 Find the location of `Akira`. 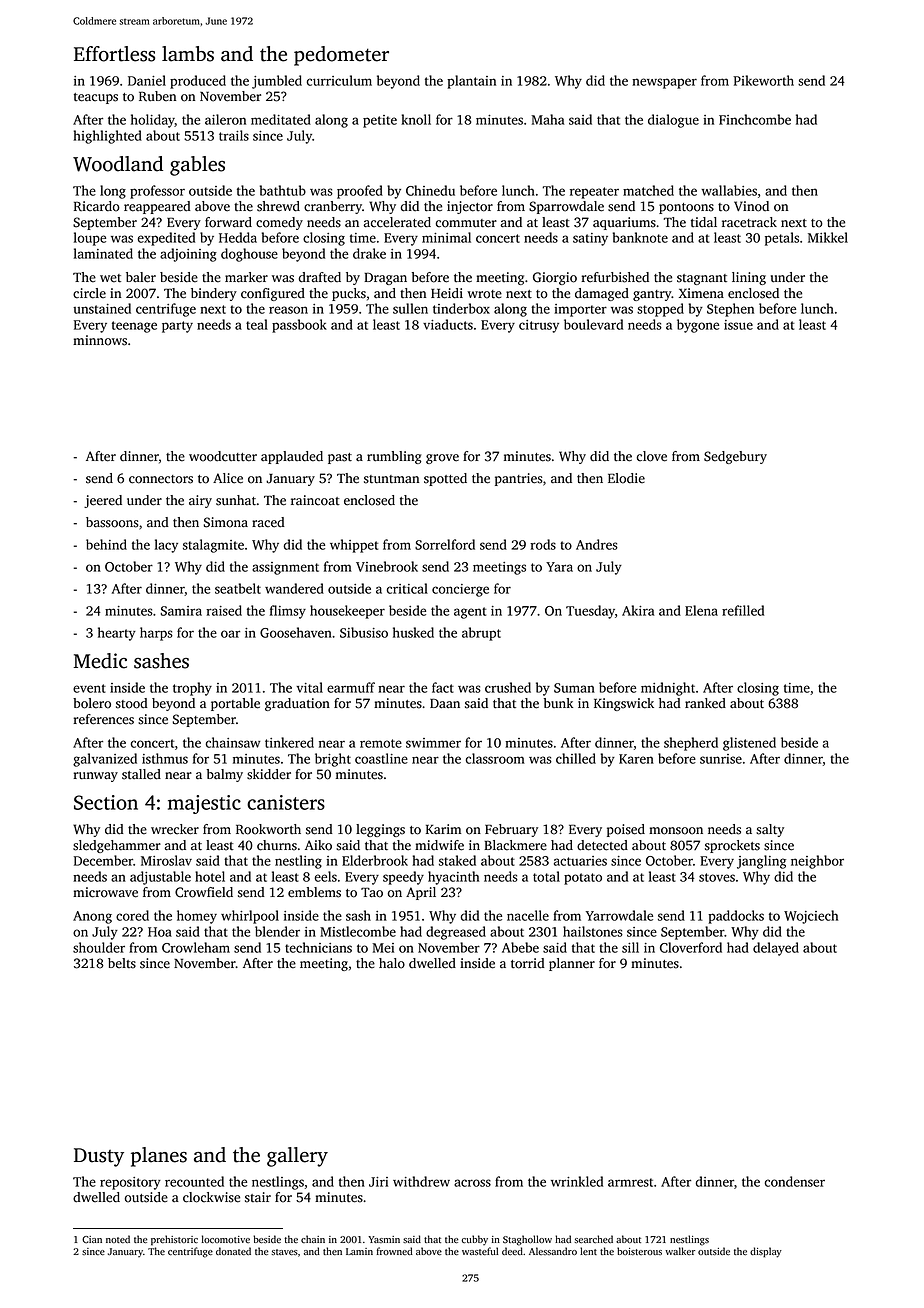

Akira is located at coordinates (638, 610).
